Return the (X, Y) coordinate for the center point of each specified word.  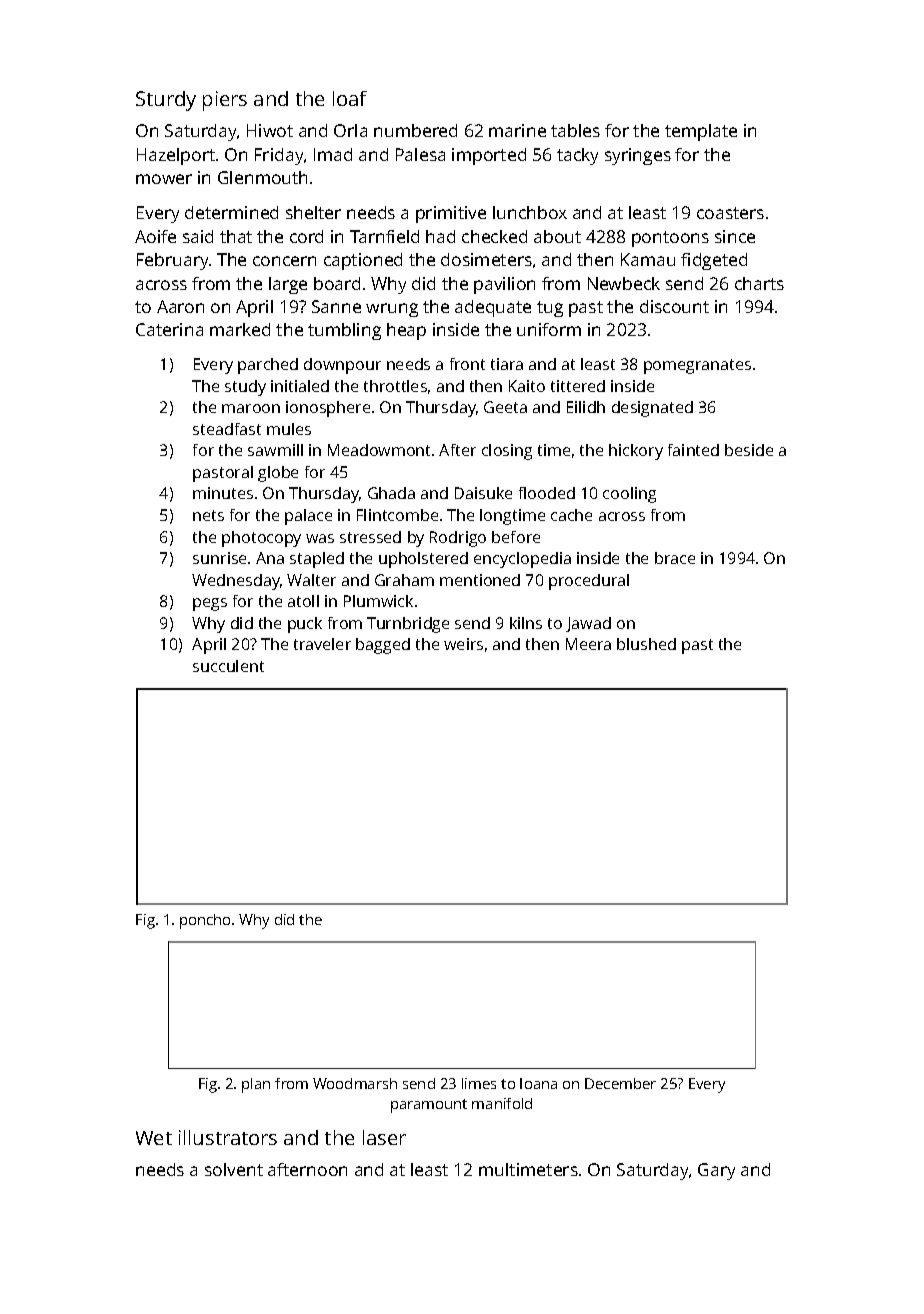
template (701, 132)
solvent (234, 1169)
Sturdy (166, 101)
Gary (716, 1171)
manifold (502, 1103)
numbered (415, 130)
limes (479, 1083)
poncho (205, 921)
